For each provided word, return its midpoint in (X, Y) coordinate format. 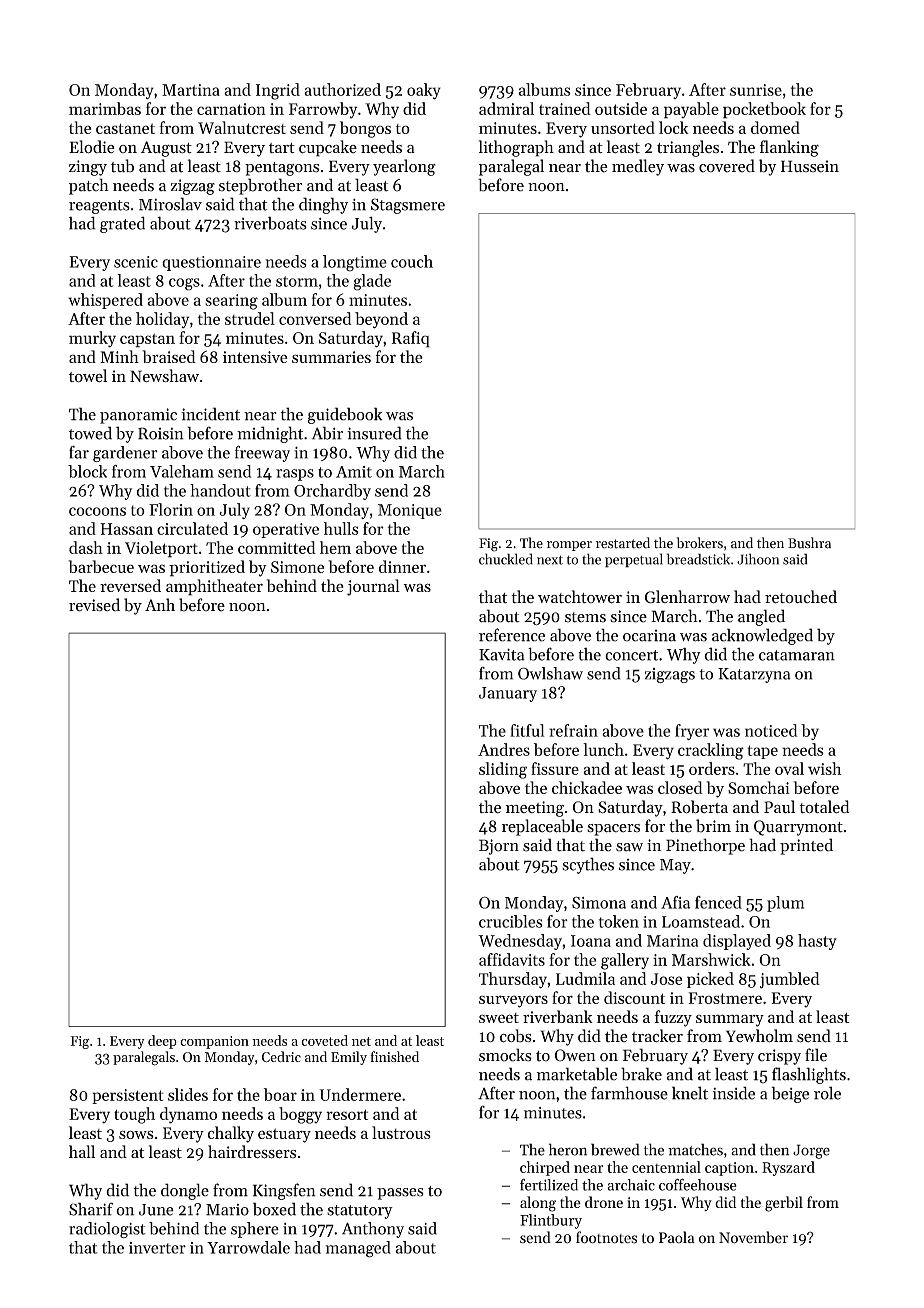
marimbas (105, 108)
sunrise (756, 90)
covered (727, 166)
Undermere (360, 1094)
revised (94, 605)
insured (374, 433)
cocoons (97, 511)
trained (565, 108)
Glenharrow (687, 597)
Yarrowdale (248, 1247)
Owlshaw (550, 673)
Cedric (281, 1057)
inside (734, 1093)
